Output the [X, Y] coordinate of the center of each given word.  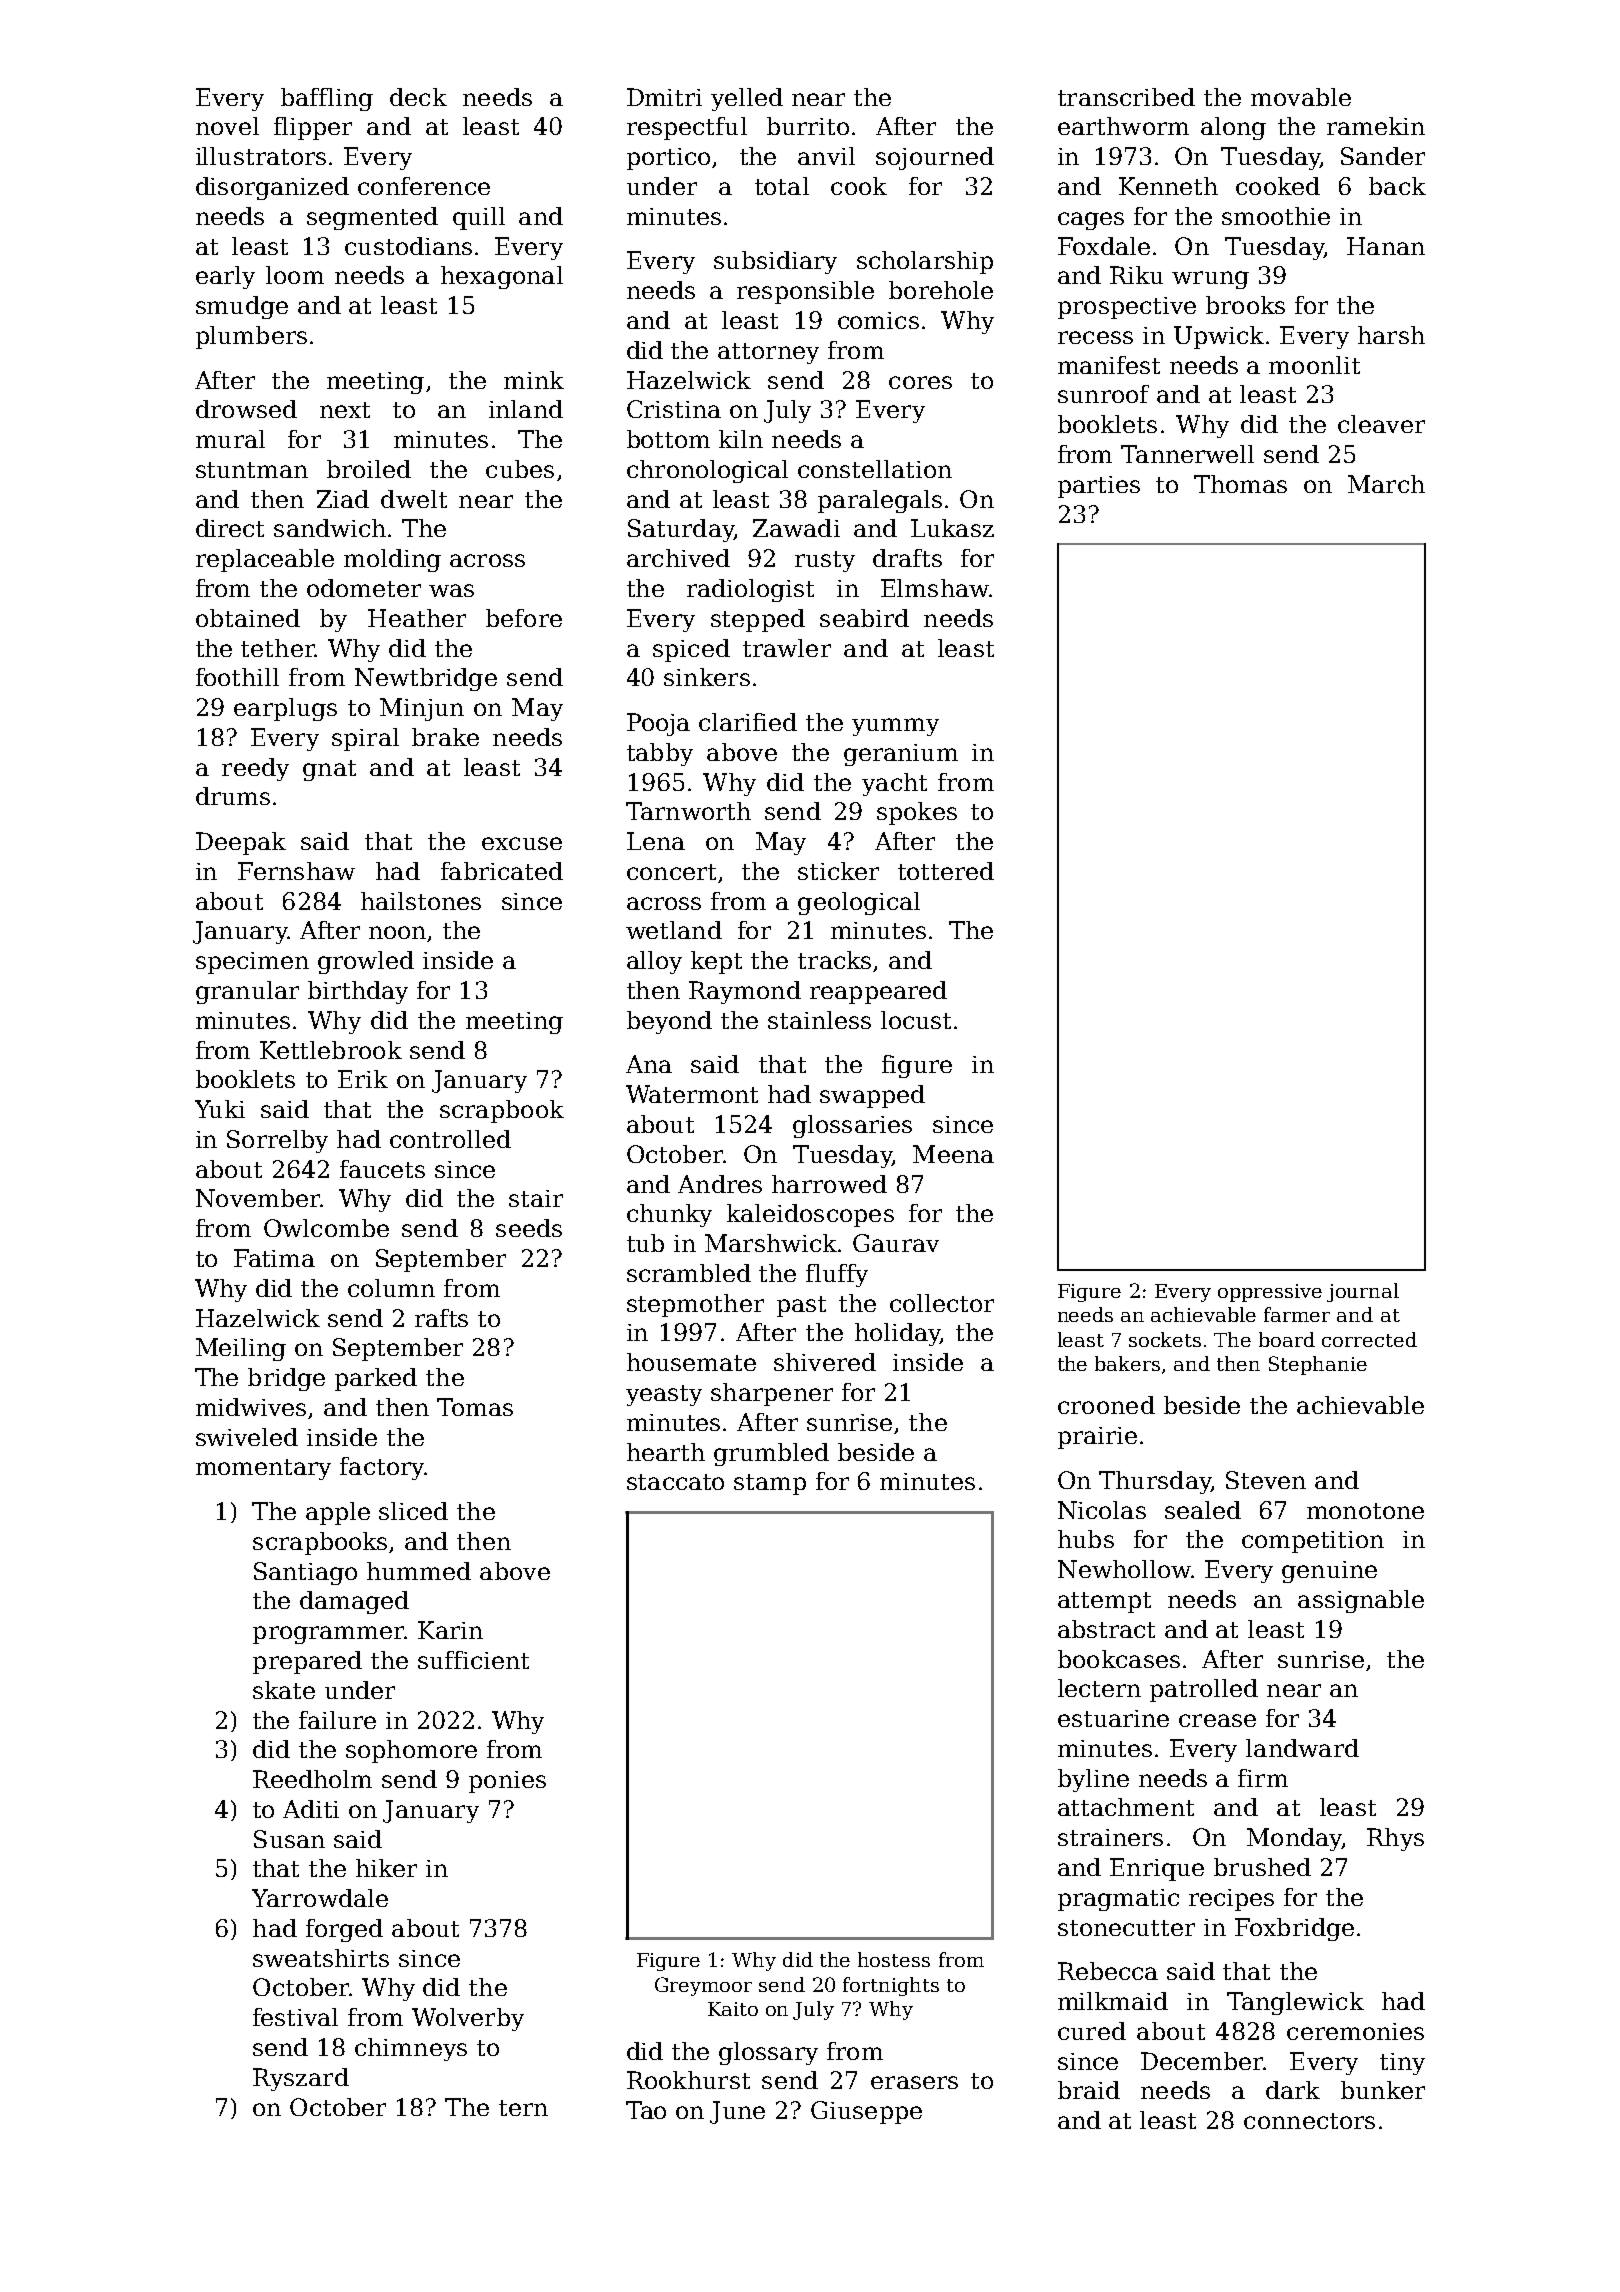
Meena [953, 1154]
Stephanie [1318, 1365]
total [782, 186]
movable [1301, 97]
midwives [251, 1407]
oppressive [1270, 1293]
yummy [895, 727]
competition [1313, 1542]
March [1386, 484]
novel [227, 126]
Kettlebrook [331, 1050]
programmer [329, 1635]
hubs [1086, 1539]
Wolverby [468, 2019]
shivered [825, 1362]
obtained [248, 618]
